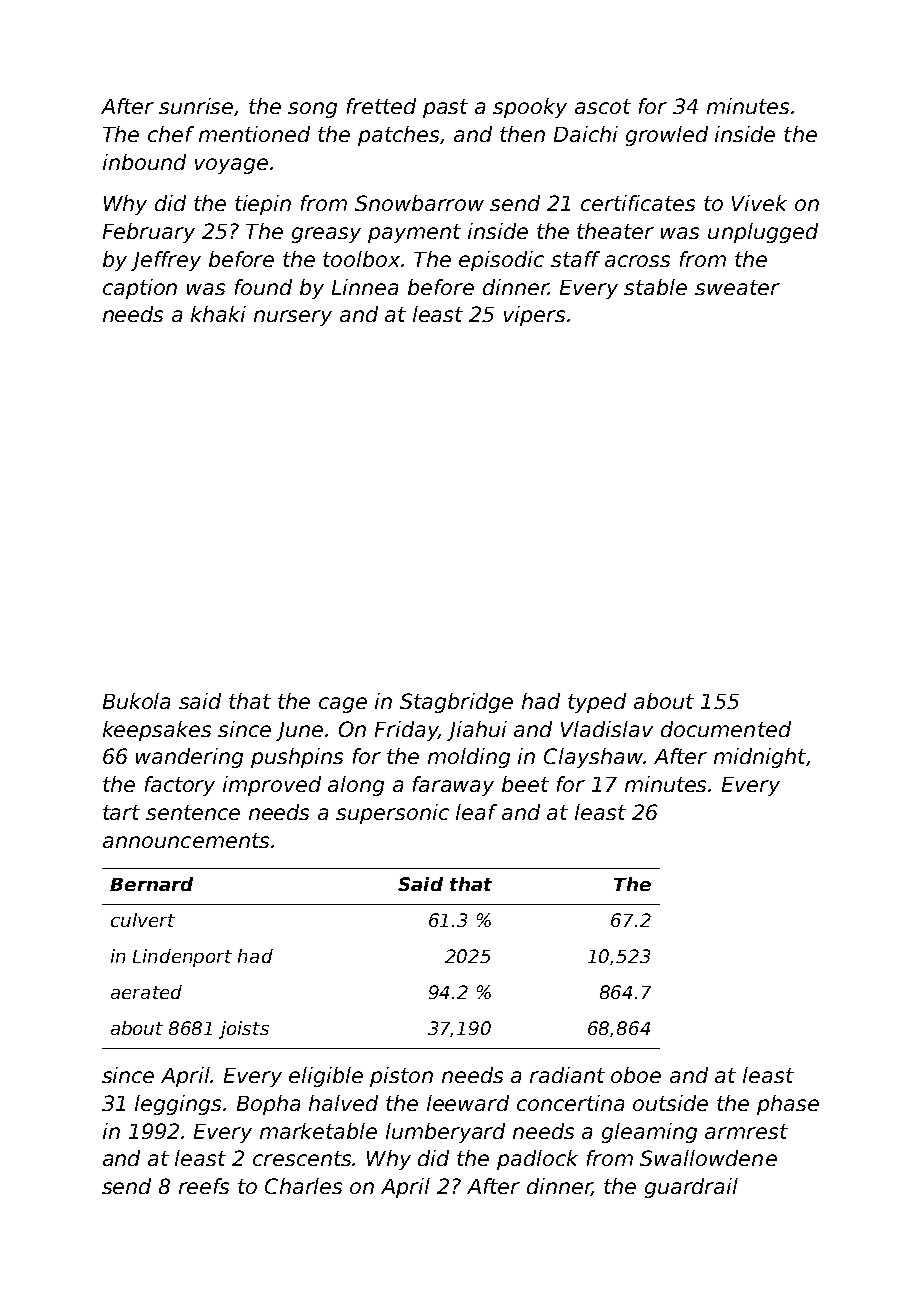 This image has height=1314, width=924. I want to click on khaki, so click(218, 314).
